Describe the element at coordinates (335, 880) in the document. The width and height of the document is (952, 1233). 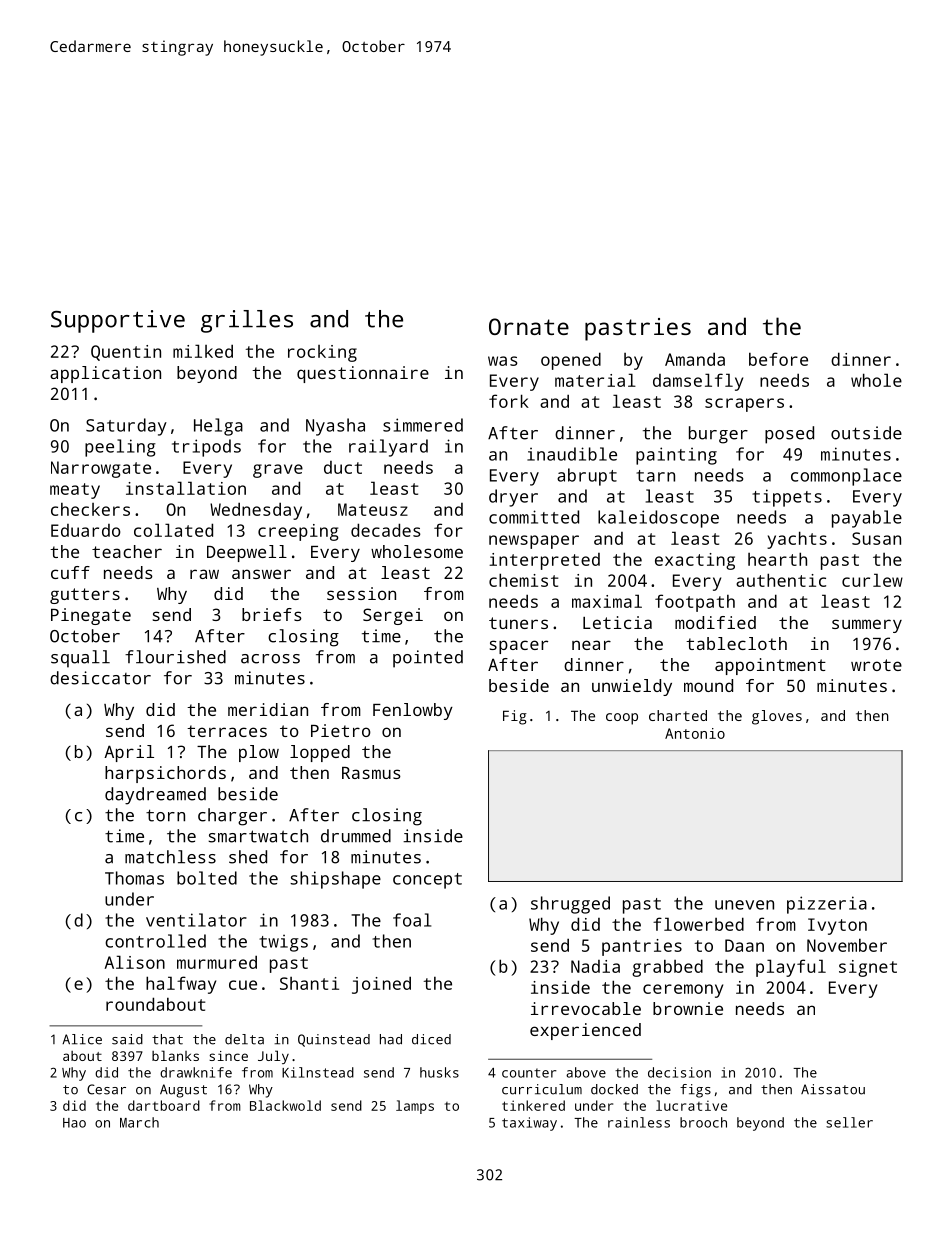
I see `shipshape` at that location.
